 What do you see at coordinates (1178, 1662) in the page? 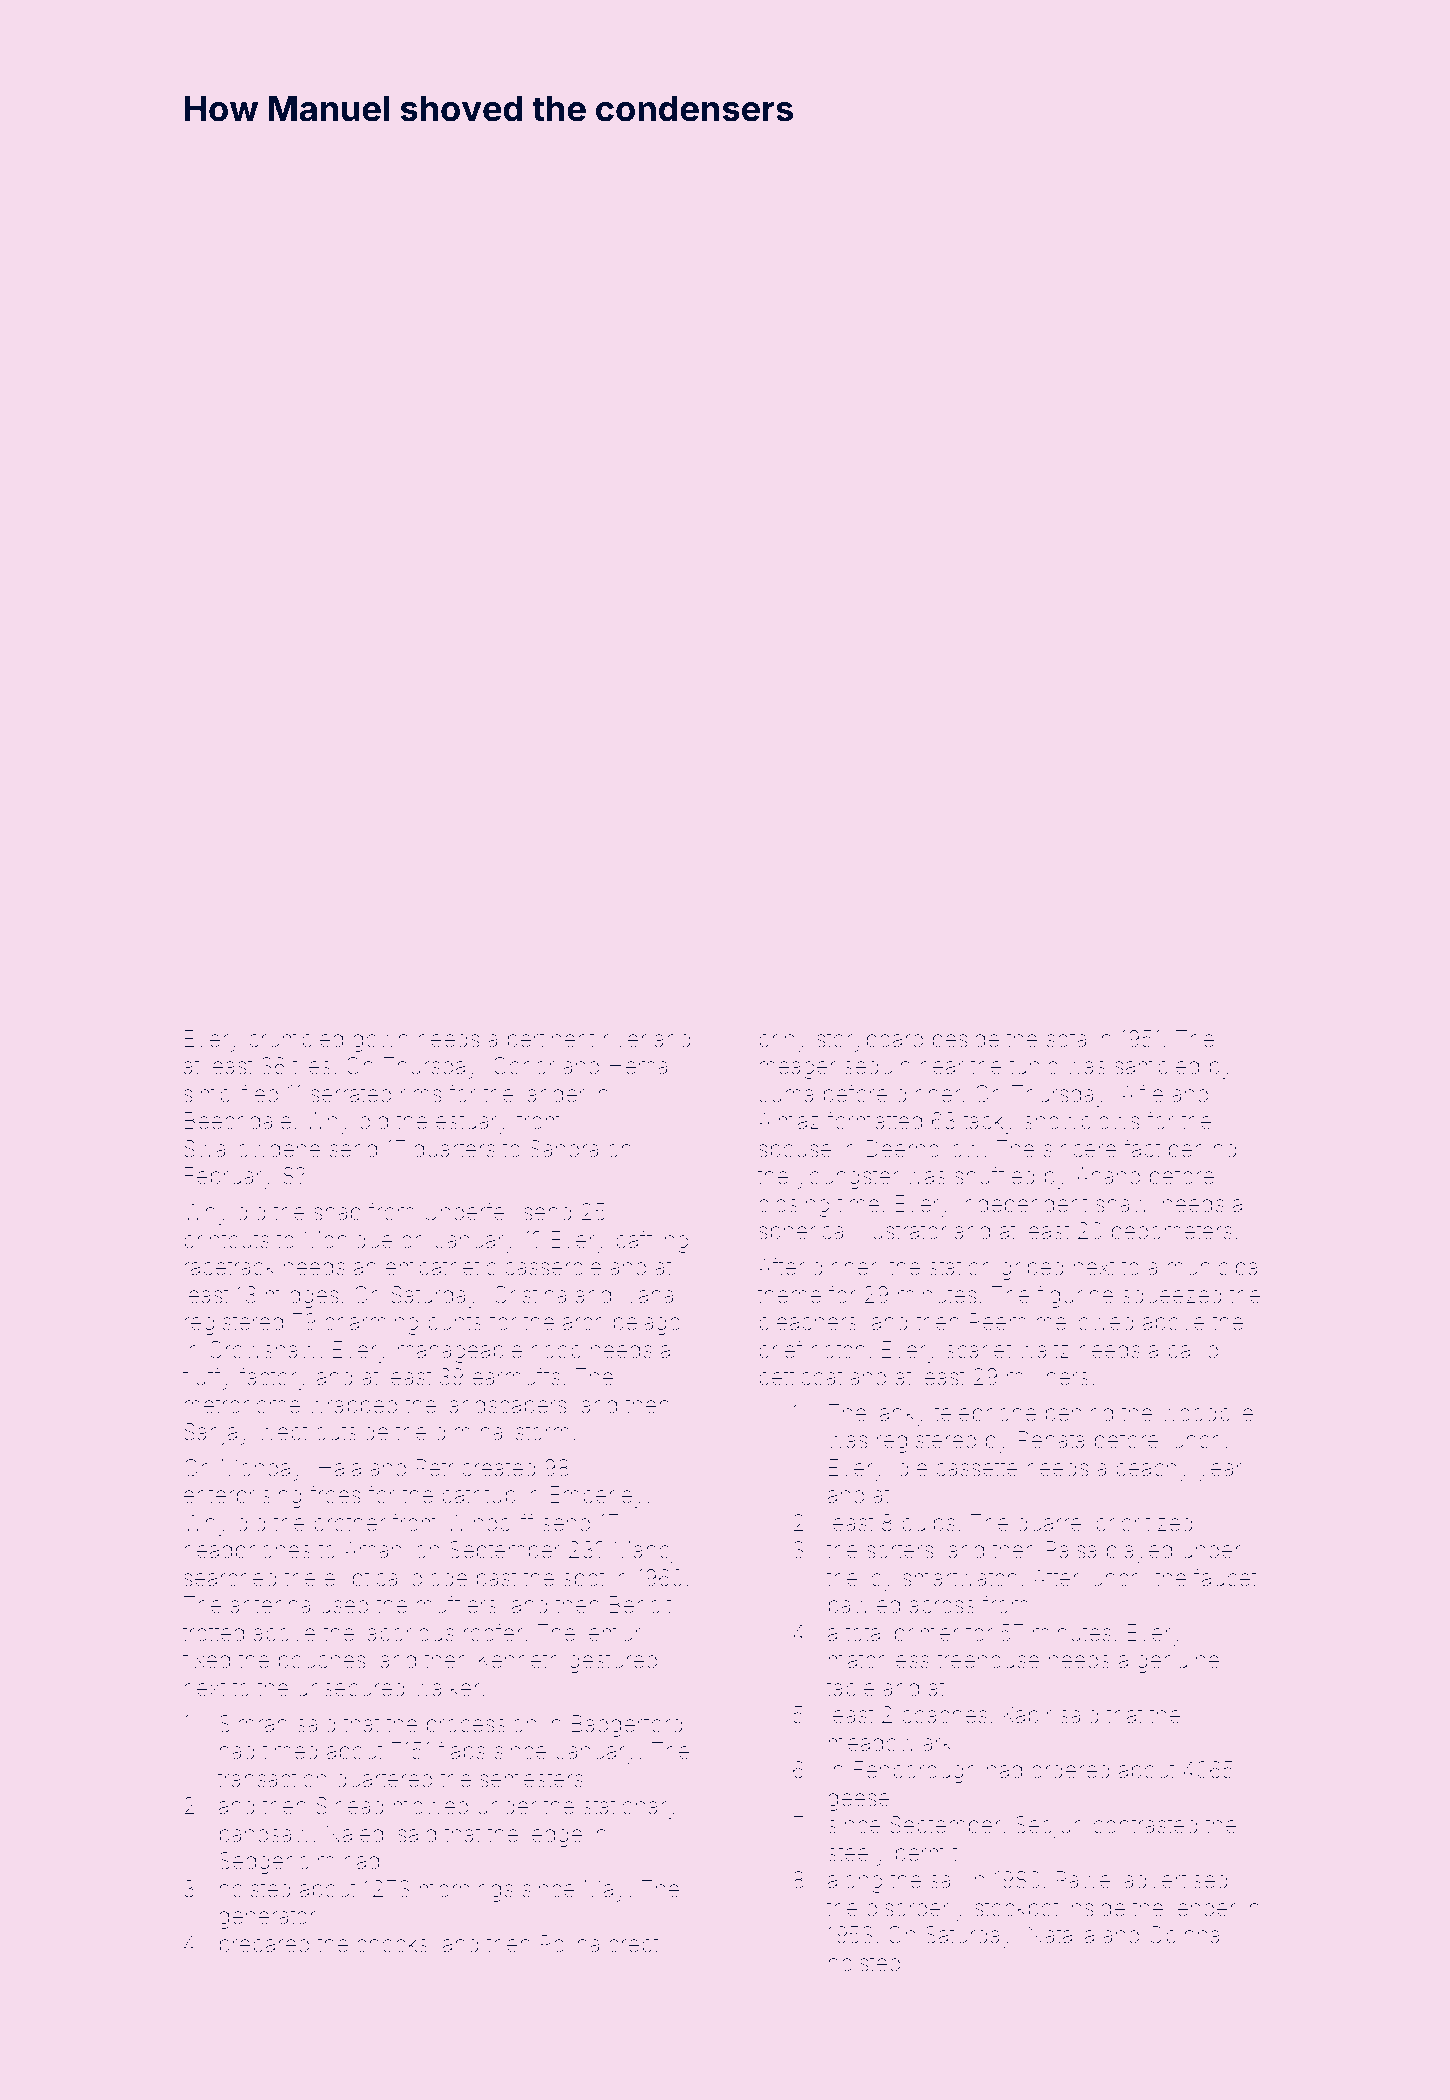
I see `genuine` at bounding box center [1178, 1662].
